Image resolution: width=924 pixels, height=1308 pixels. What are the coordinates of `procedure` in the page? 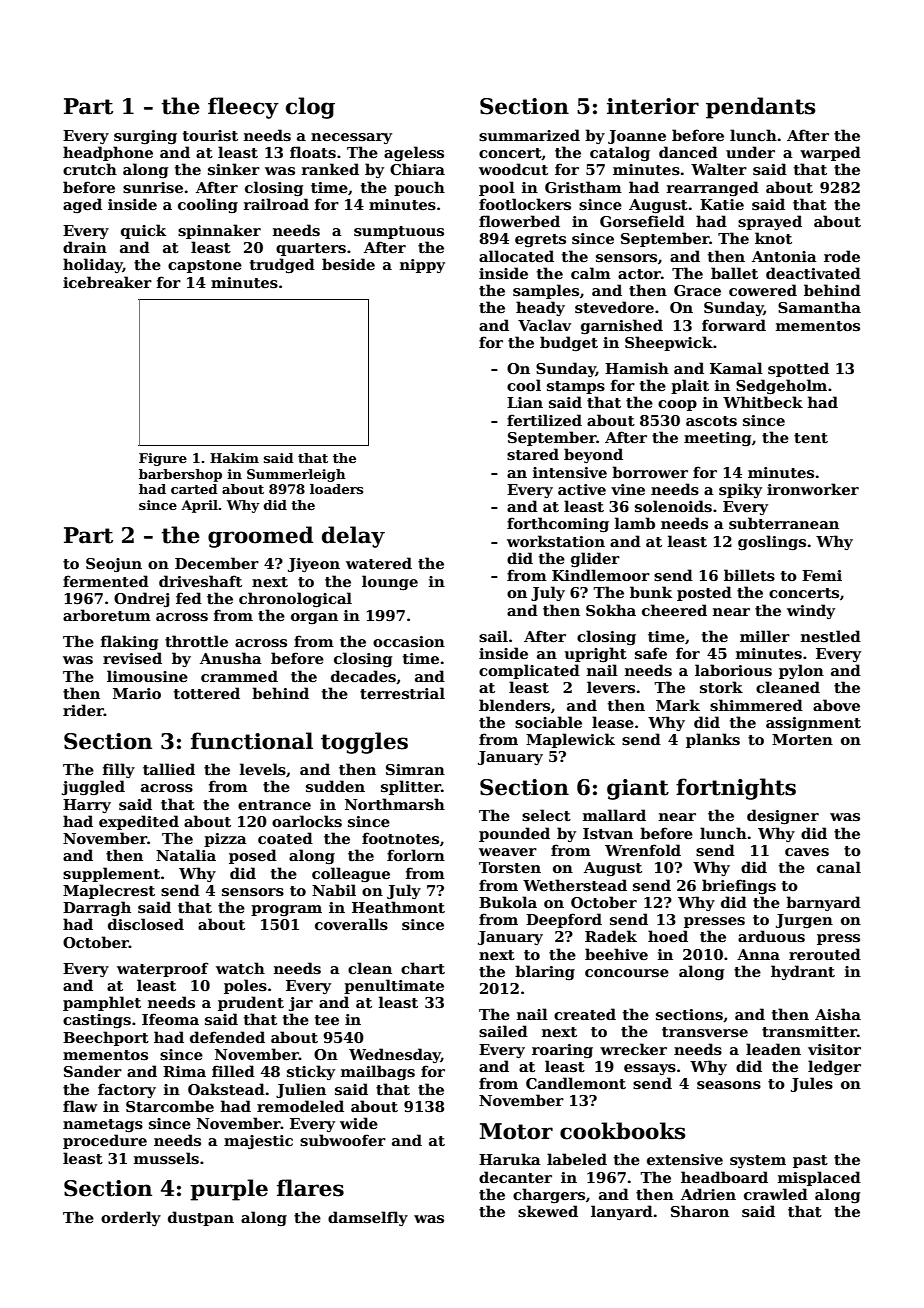 It's located at (105, 1141).
